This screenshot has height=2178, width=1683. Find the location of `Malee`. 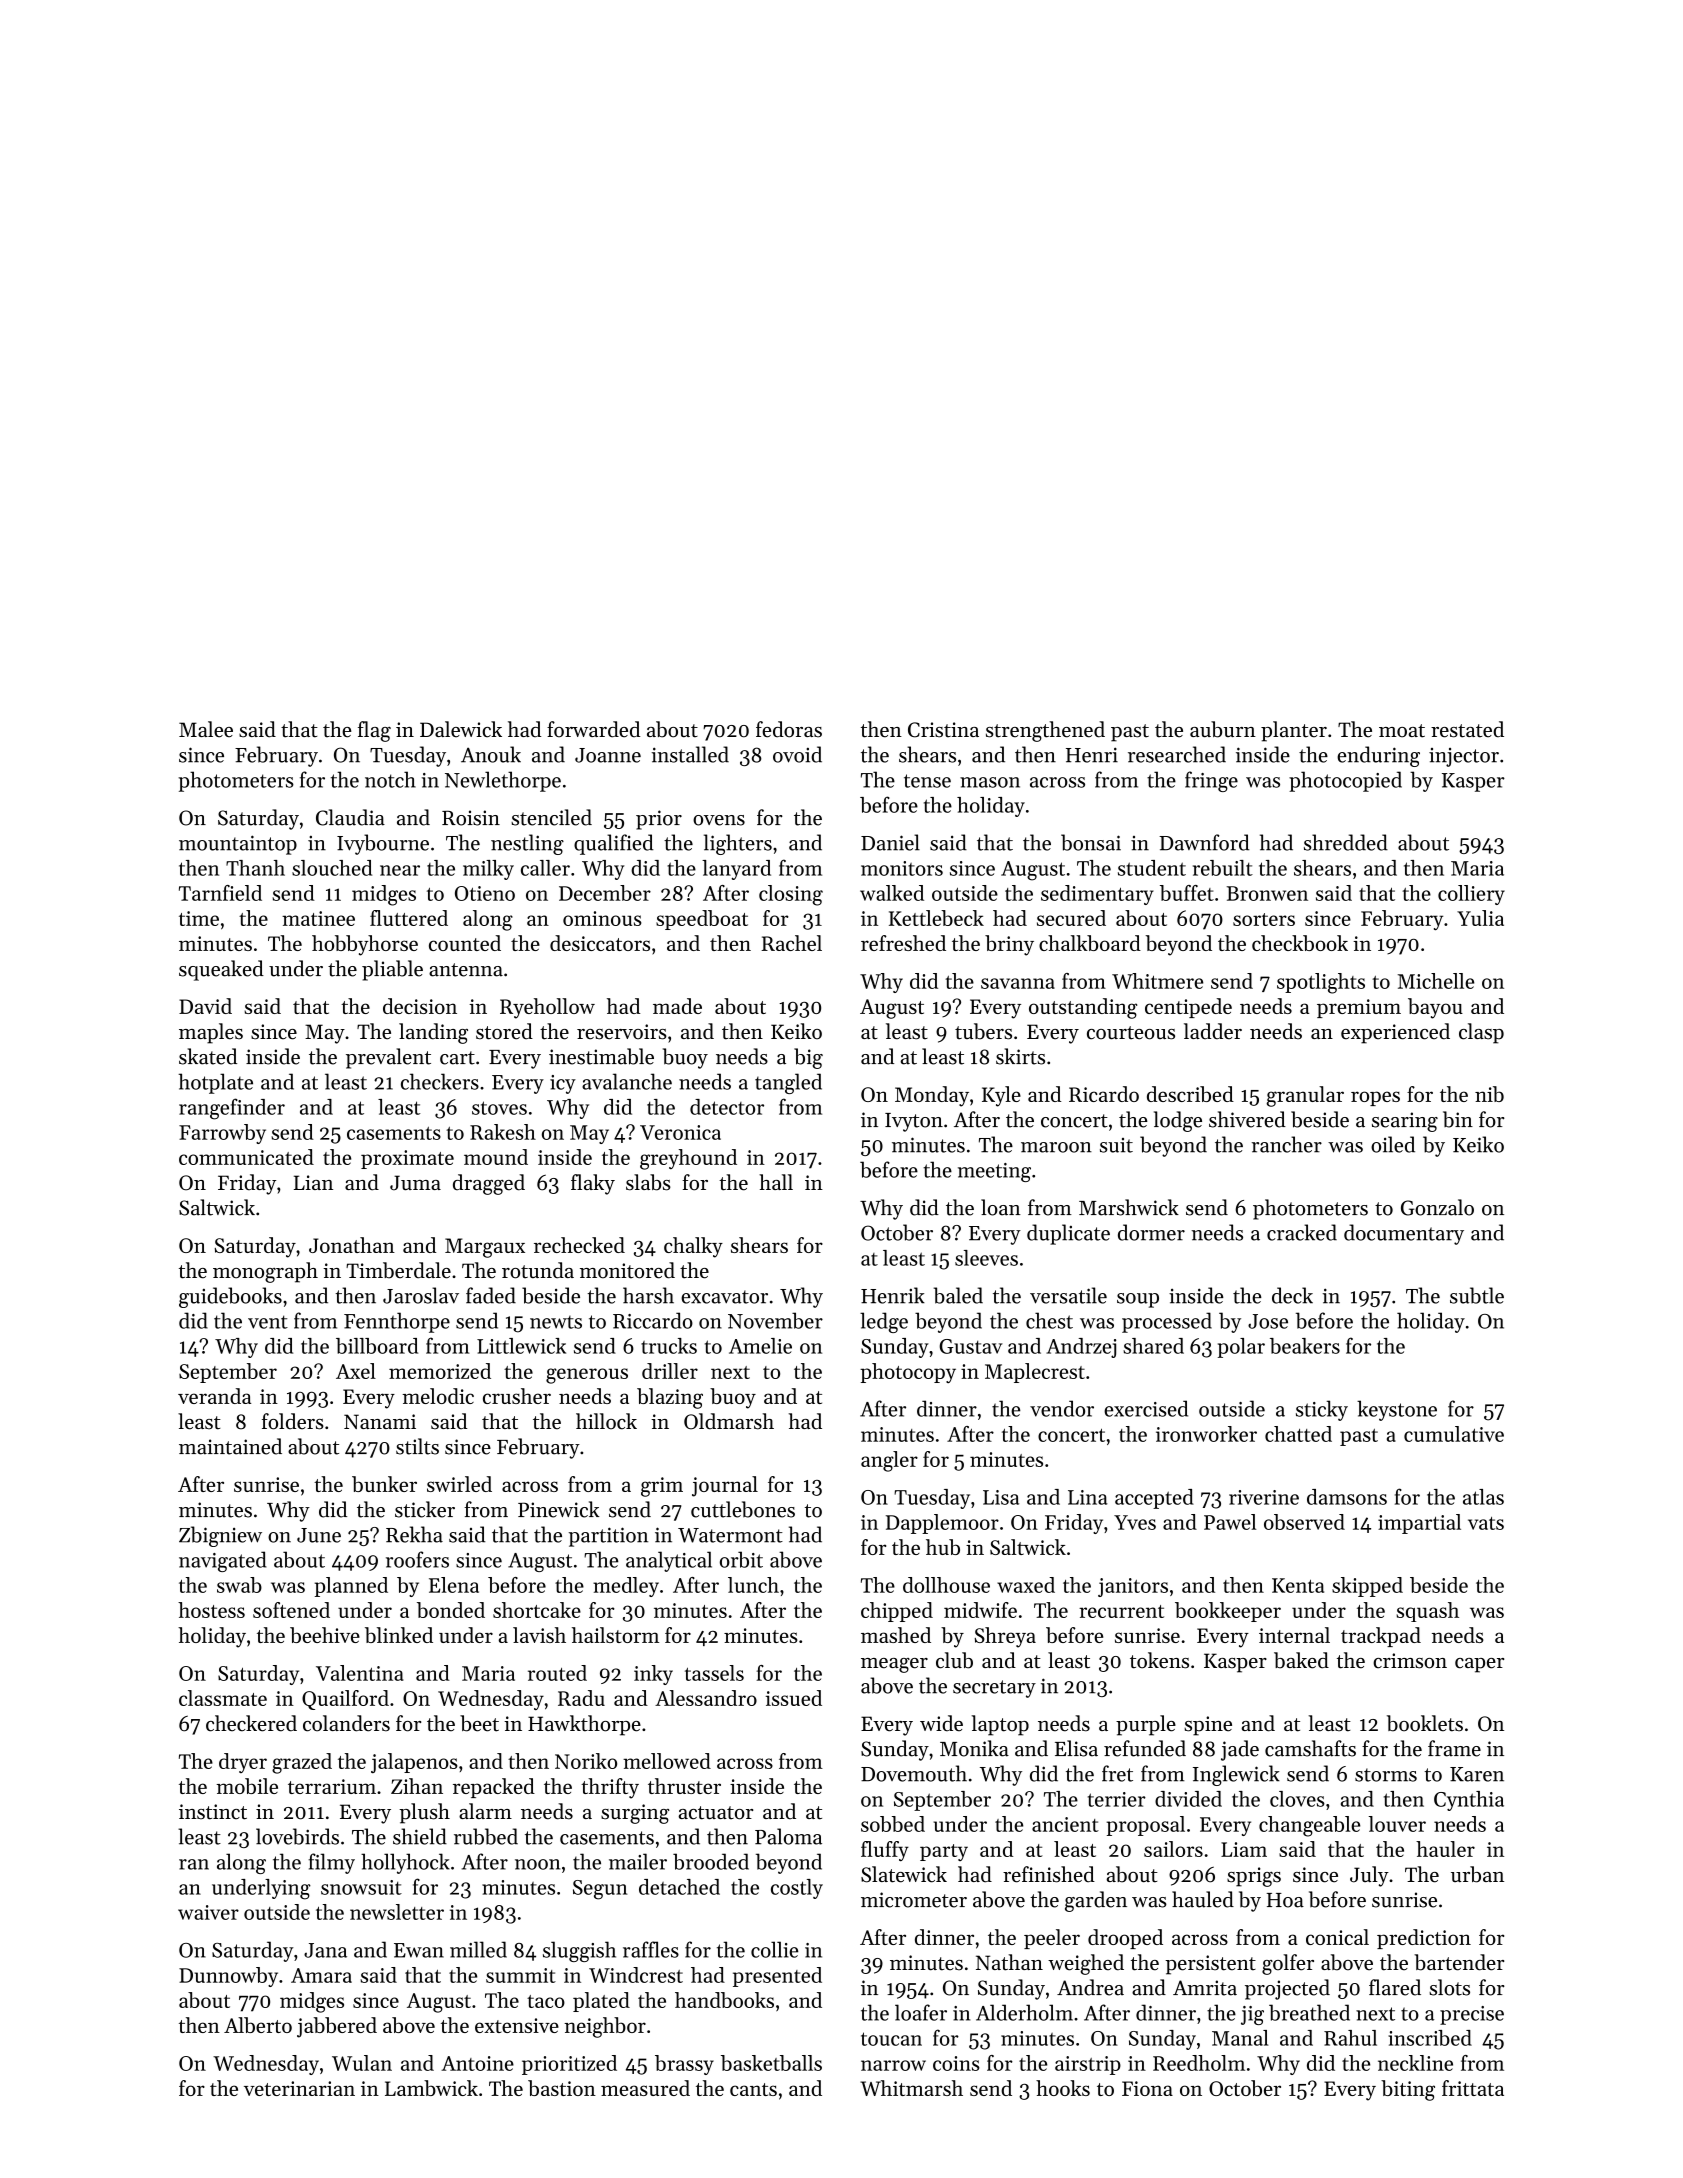

Malee is located at coordinates (206, 729).
